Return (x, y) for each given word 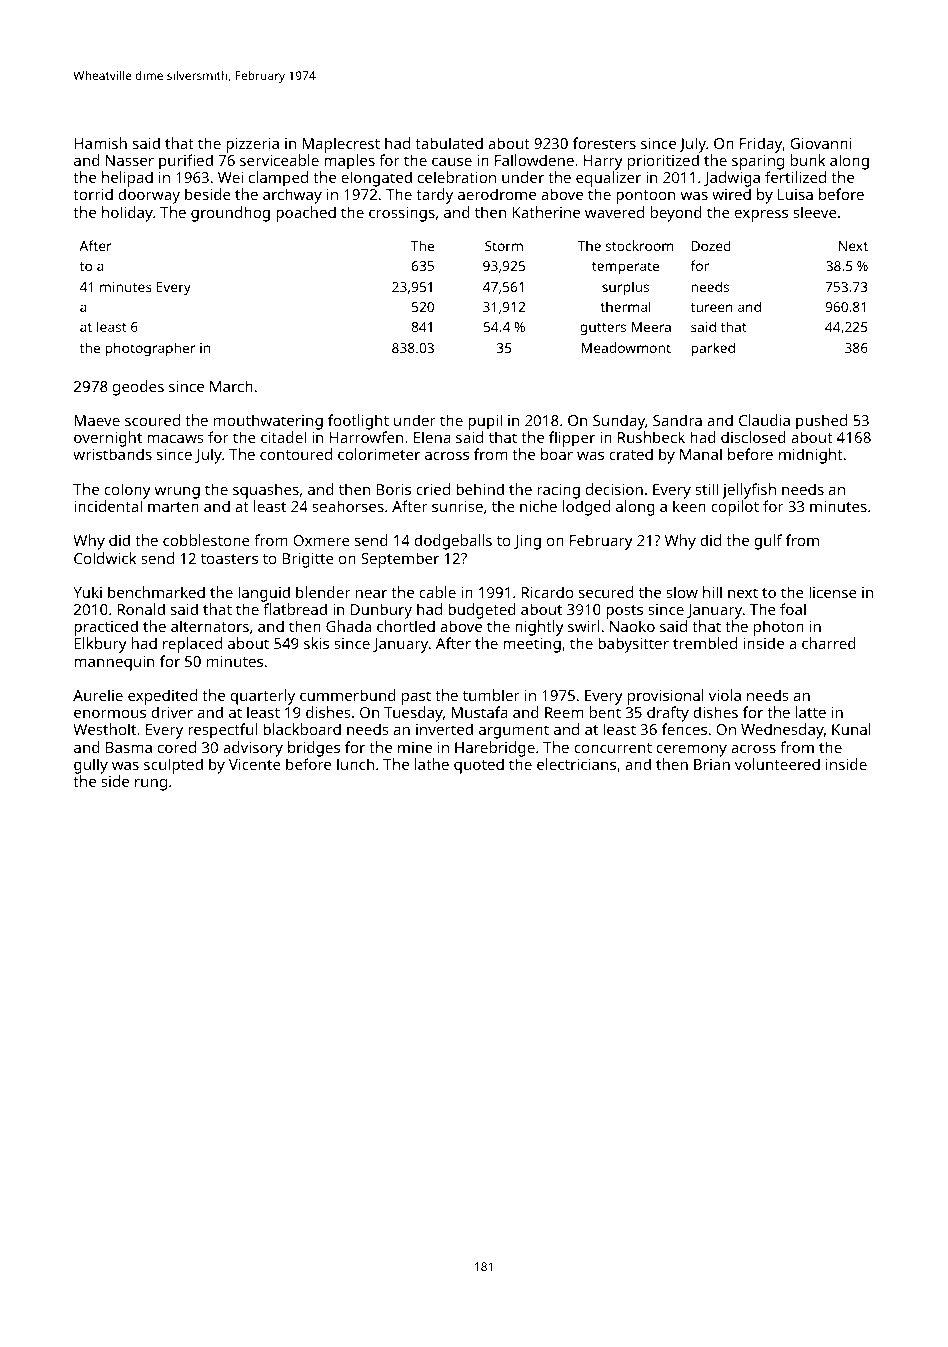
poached (306, 214)
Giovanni (820, 143)
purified (186, 162)
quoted (479, 766)
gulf (768, 542)
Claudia (764, 420)
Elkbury (100, 645)
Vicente (255, 764)
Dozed (711, 245)
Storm (504, 246)
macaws (175, 438)
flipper (572, 439)
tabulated (449, 143)
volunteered (777, 764)
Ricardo (547, 592)
